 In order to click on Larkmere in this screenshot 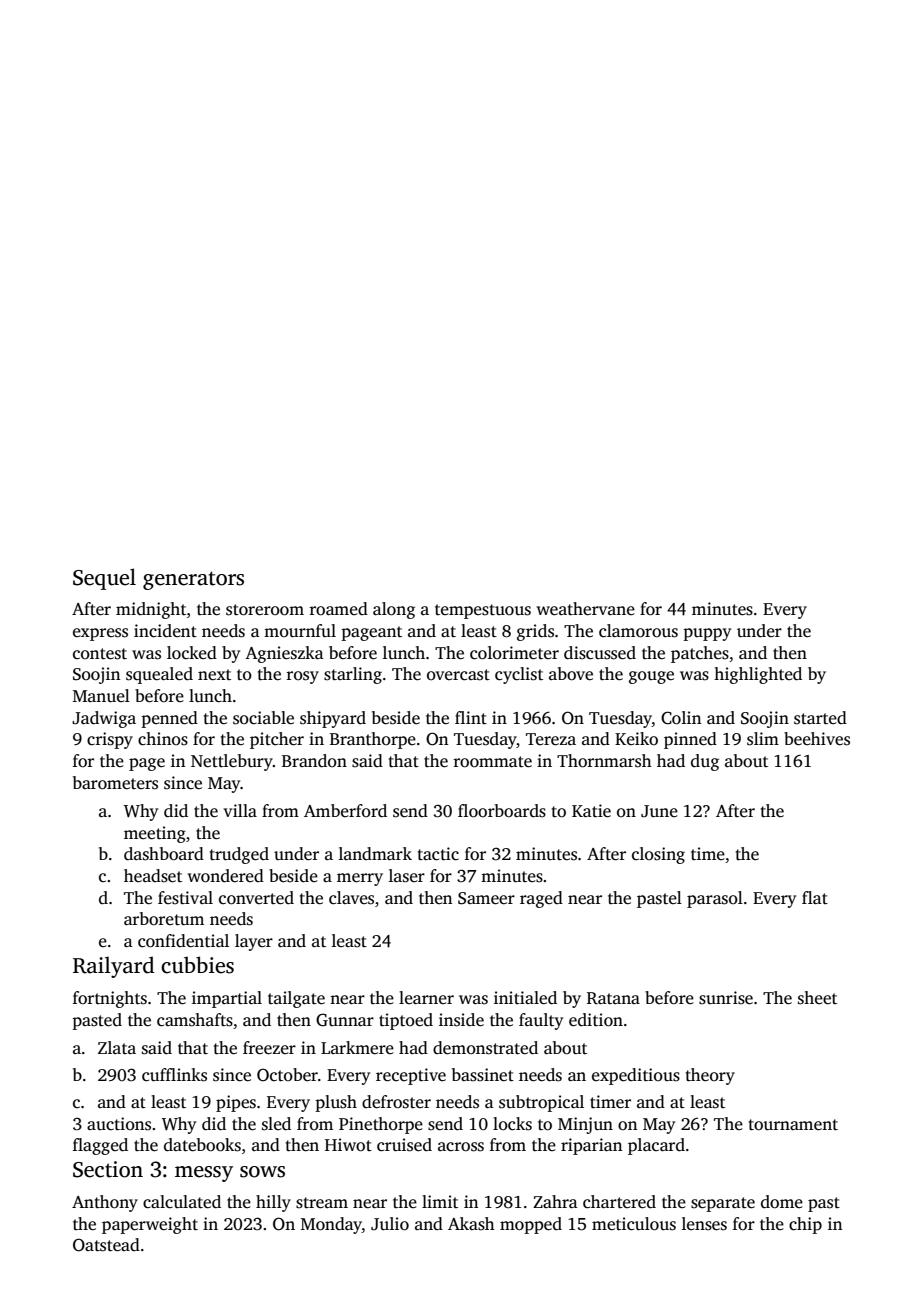, I will do `click(357, 1048)`.
